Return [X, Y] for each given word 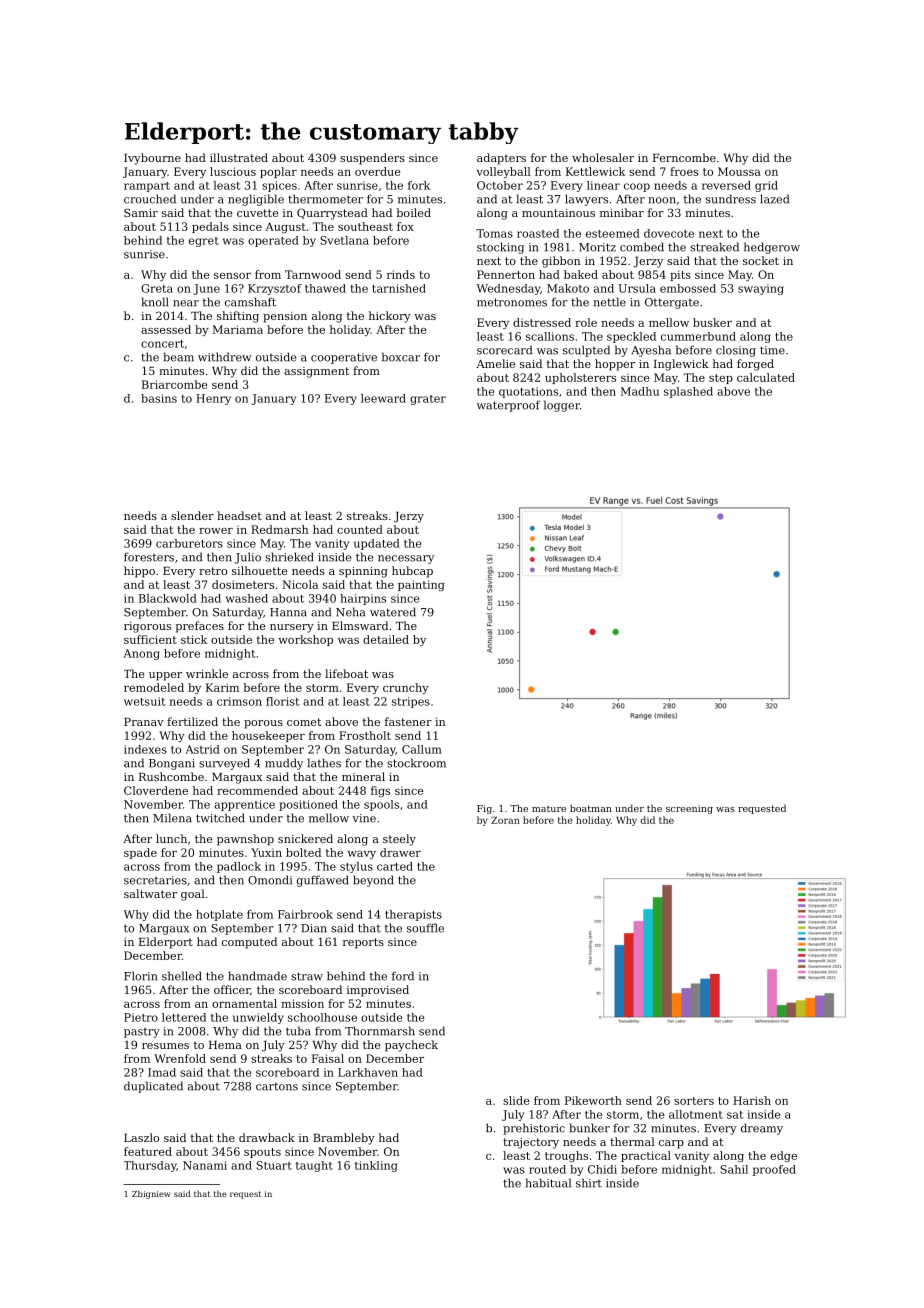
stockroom [416, 763]
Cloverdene [156, 790]
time [772, 350]
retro [213, 571]
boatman [591, 808]
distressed [542, 322]
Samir [141, 212]
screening [689, 809]
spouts [262, 1153]
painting [421, 585]
